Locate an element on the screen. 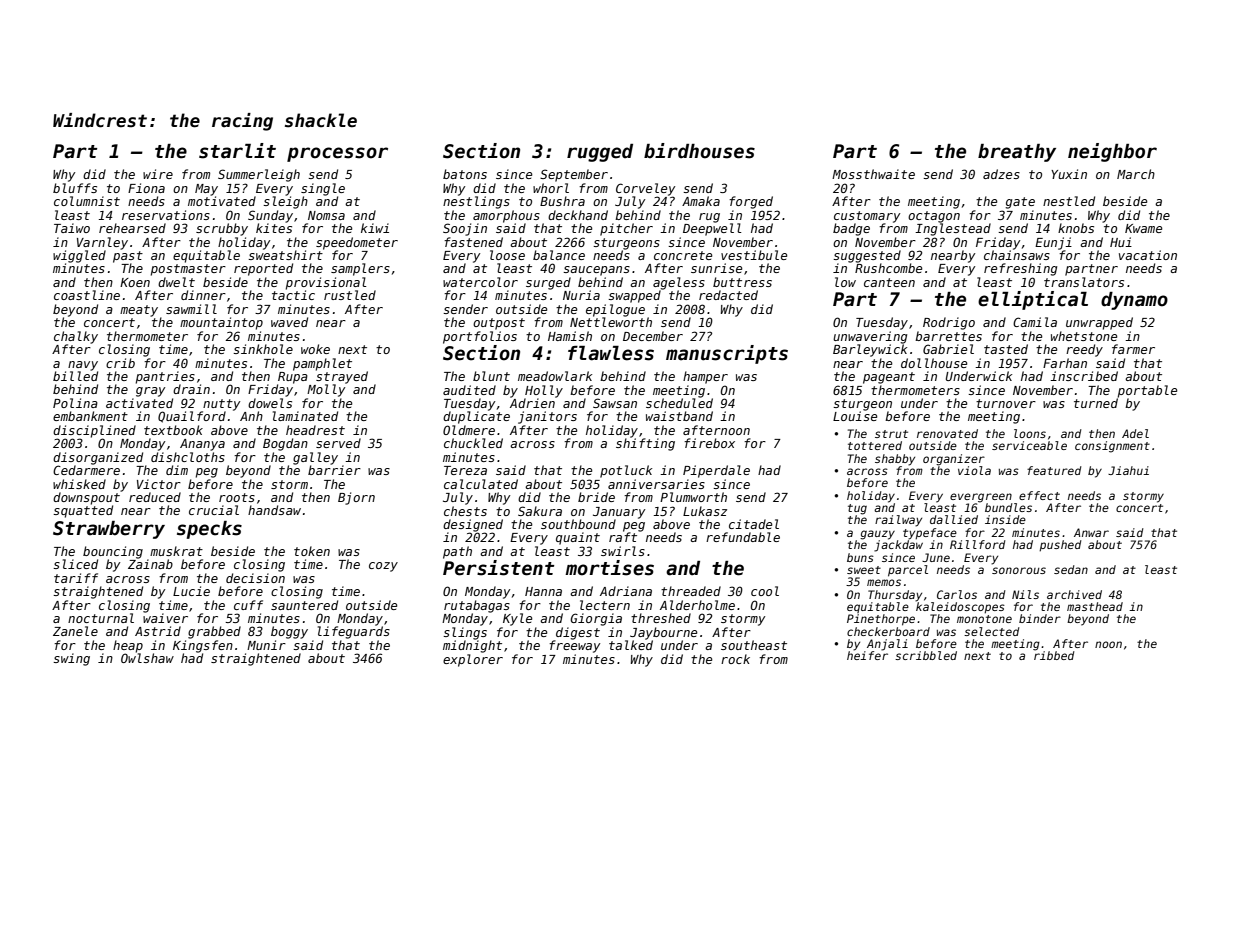  coastline is located at coordinates (87, 295).
